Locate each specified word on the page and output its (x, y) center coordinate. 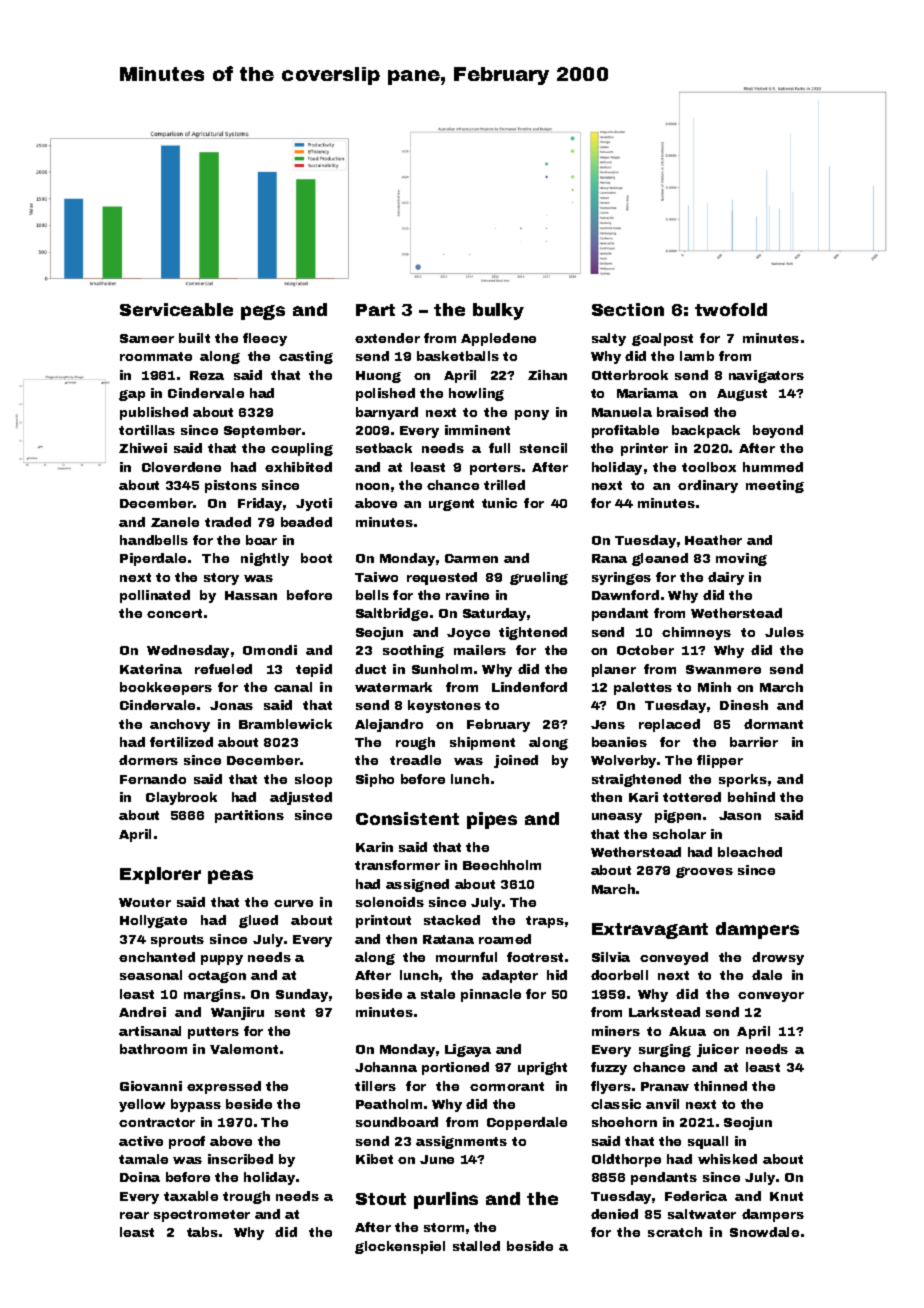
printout (383, 921)
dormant (773, 724)
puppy (222, 960)
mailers (480, 650)
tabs (202, 1232)
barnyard (387, 413)
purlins (446, 1200)
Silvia (611, 957)
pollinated (155, 596)
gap (132, 395)
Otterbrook (630, 375)
